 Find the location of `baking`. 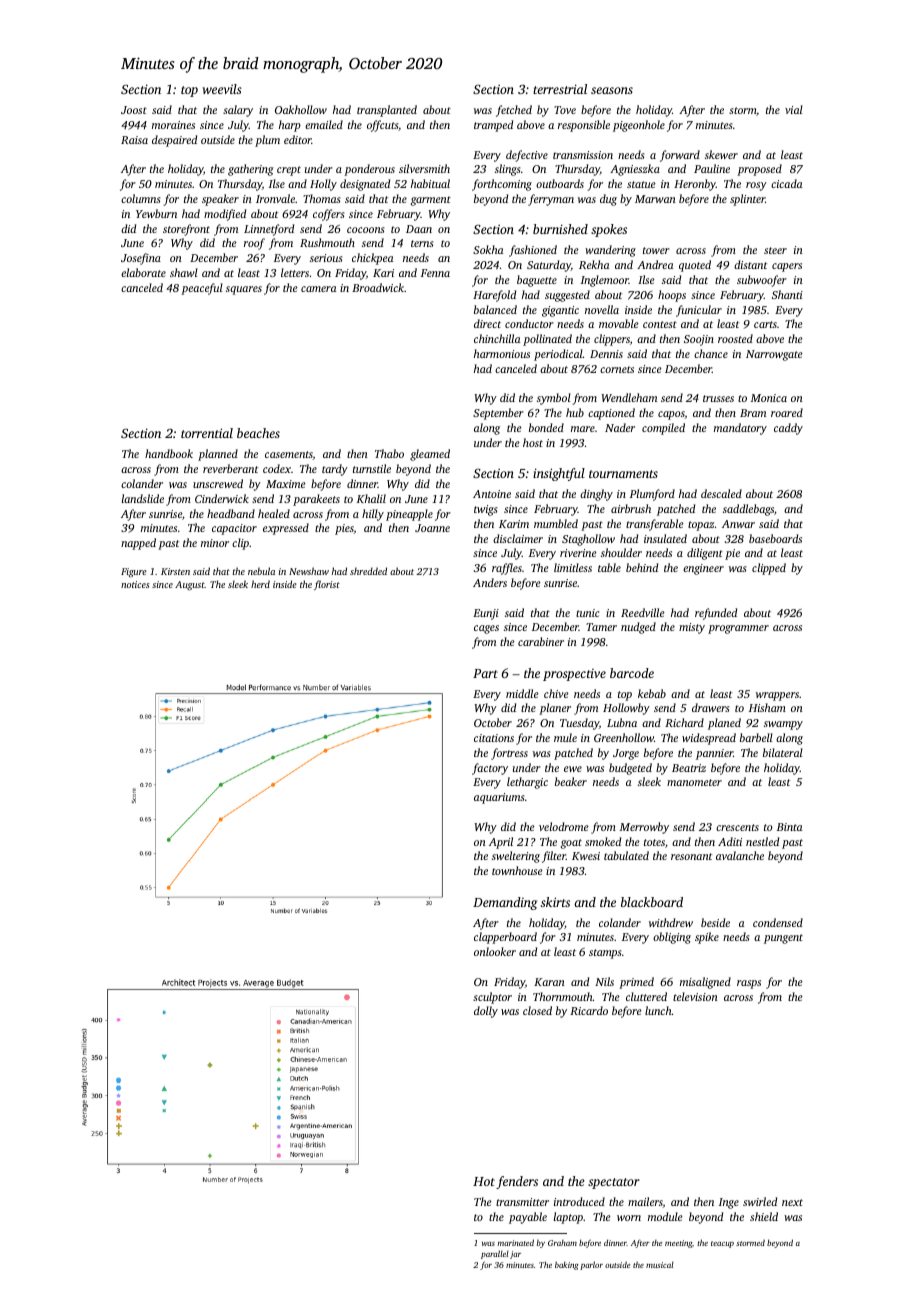

baking is located at coordinates (567, 1265).
